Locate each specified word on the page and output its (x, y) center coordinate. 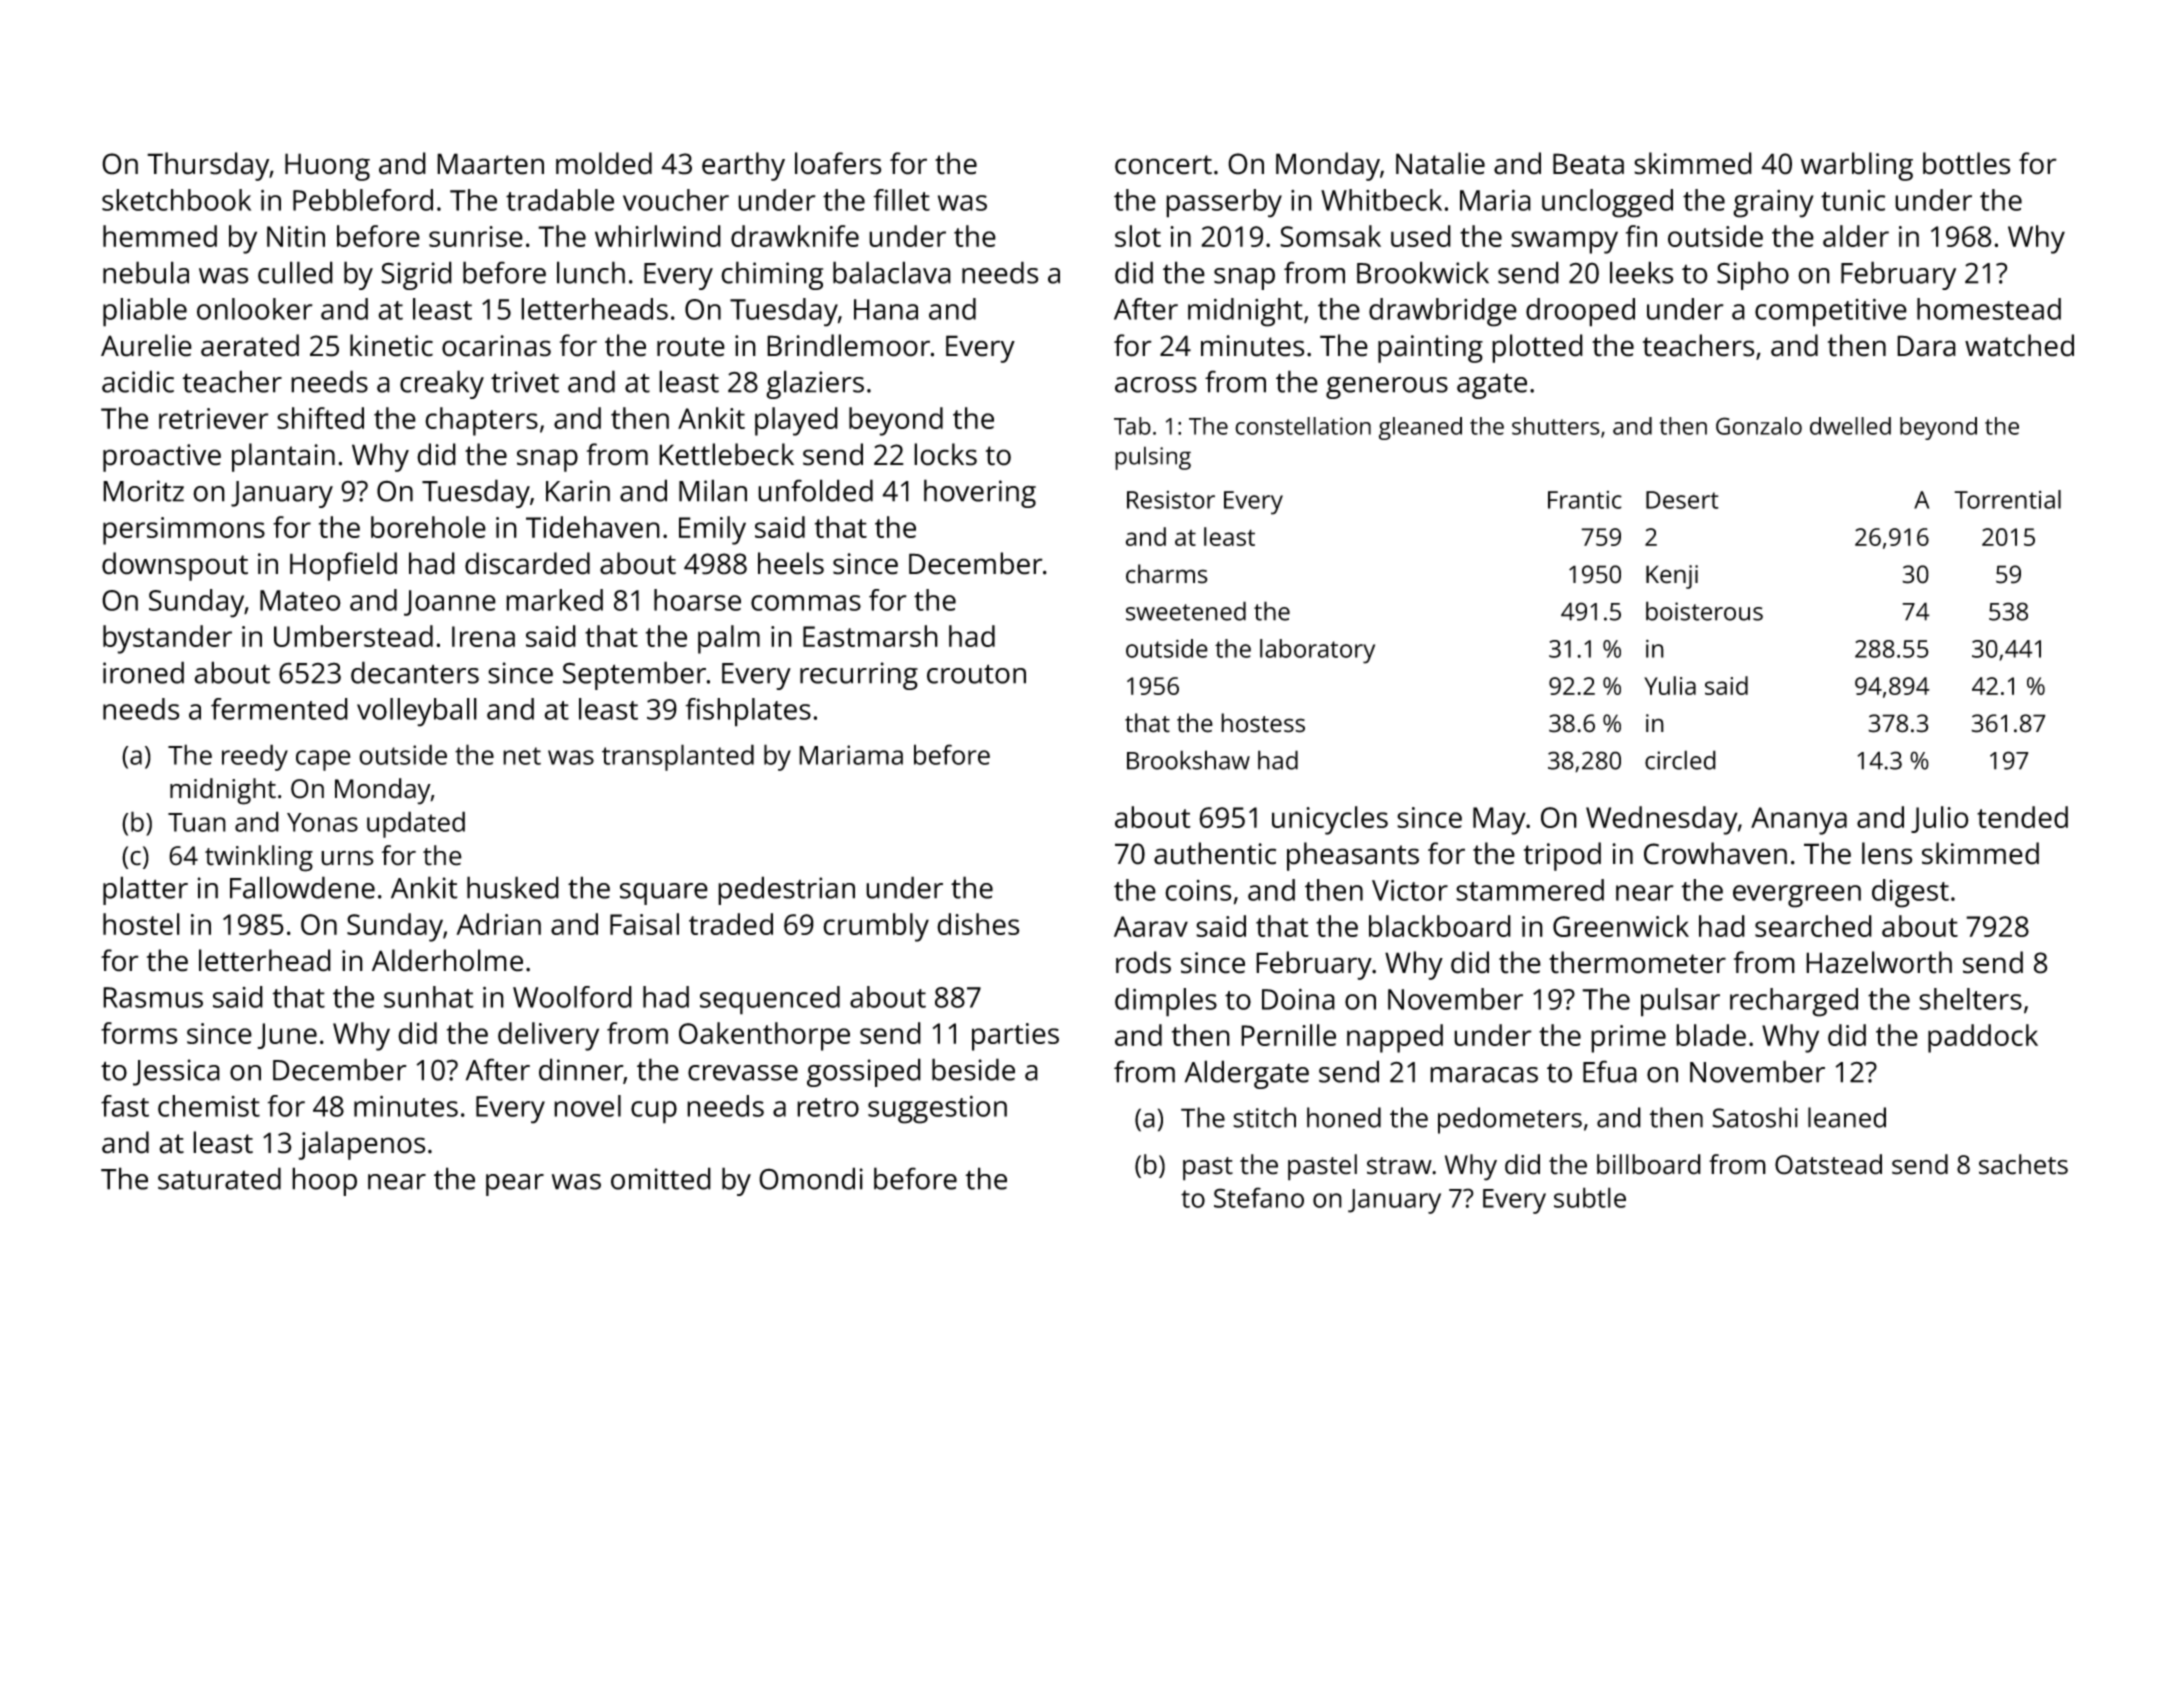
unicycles (1330, 820)
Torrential (2007, 499)
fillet (901, 200)
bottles (1966, 163)
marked (554, 600)
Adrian (498, 924)
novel (587, 1106)
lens (1887, 853)
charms (1167, 574)
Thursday (208, 166)
